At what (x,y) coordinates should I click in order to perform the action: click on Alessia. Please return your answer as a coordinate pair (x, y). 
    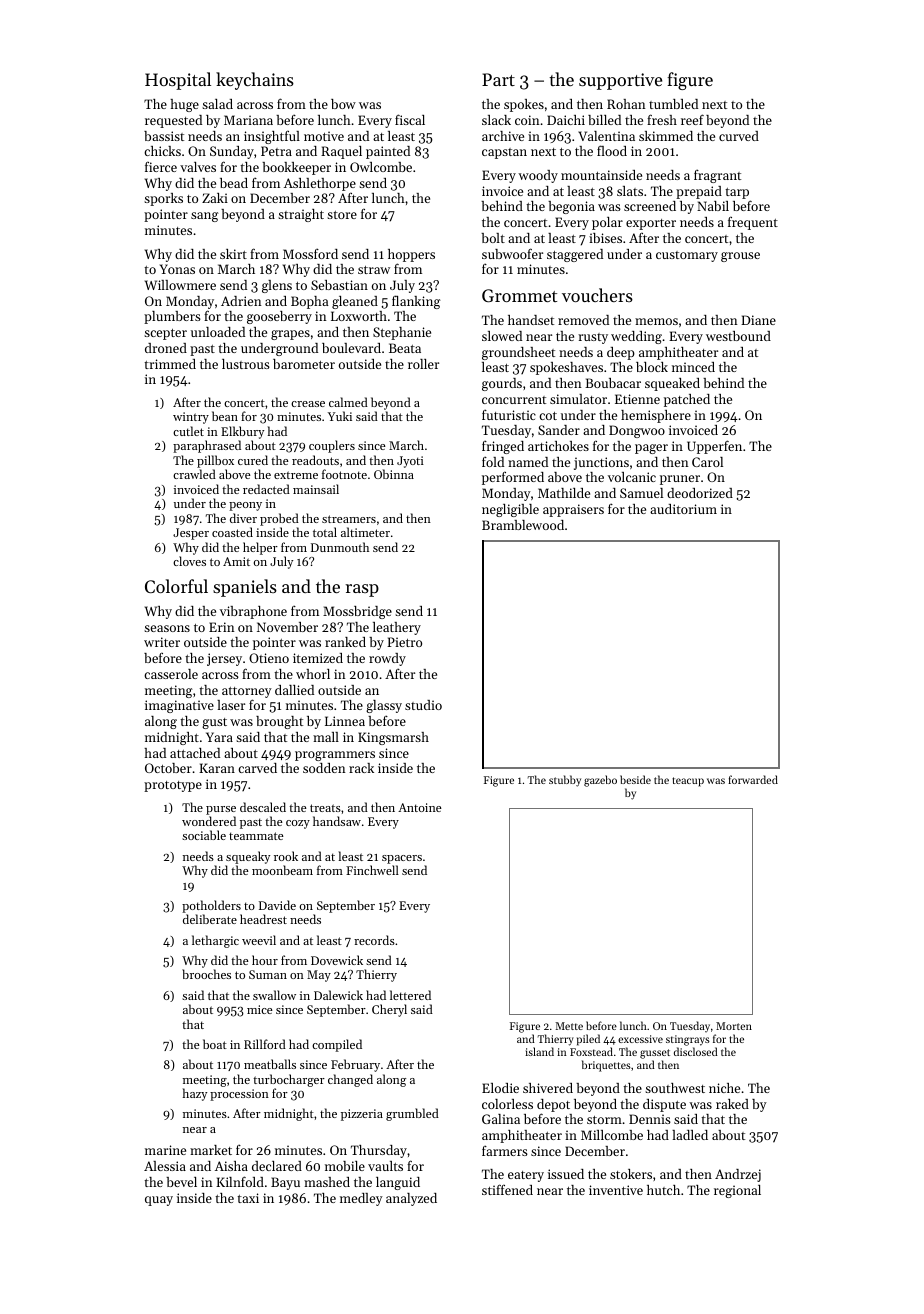
    Looking at the image, I should click on (165, 1166).
